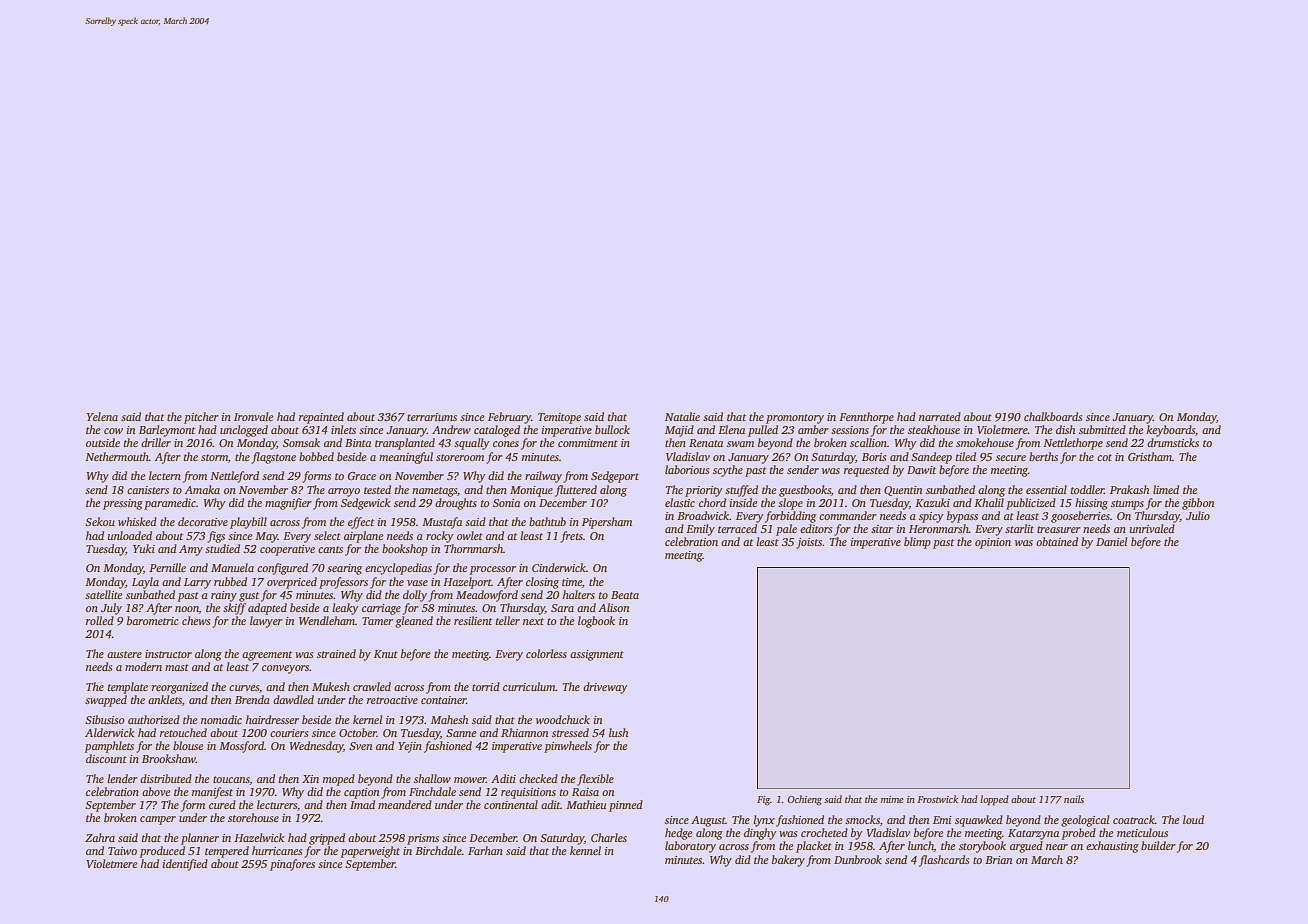  Describe the element at coordinates (1053, 416) in the document. I see `chalkboards` at that location.
